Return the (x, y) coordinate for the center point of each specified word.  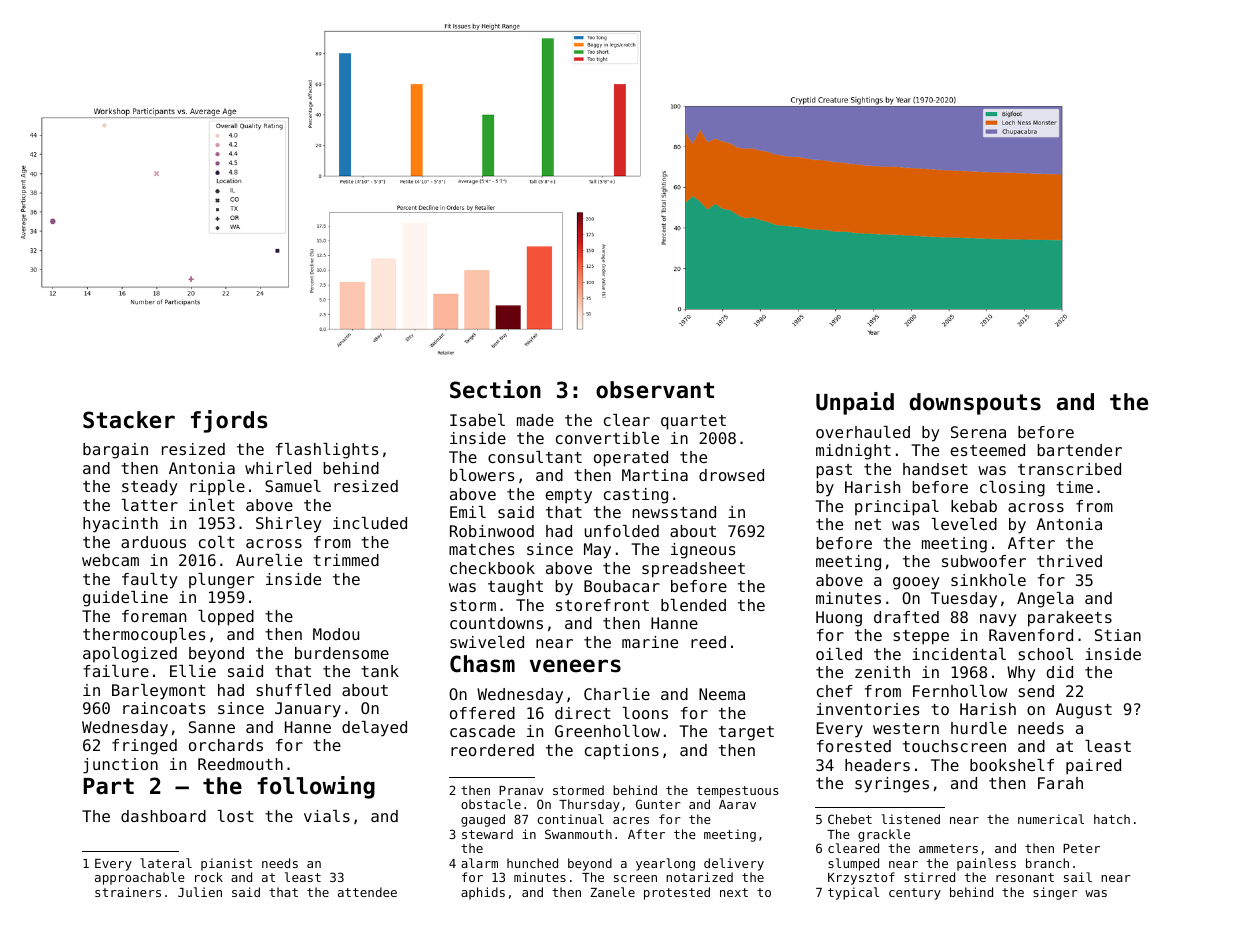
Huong (839, 619)
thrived (1069, 561)
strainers (128, 892)
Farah (1060, 783)
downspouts (975, 404)
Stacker (129, 420)
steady (149, 488)
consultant (535, 457)
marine (650, 642)
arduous (153, 542)
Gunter (658, 804)
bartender (1080, 450)
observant (655, 390)
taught (515, 588)
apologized (130, 655)
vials (327, 816)
